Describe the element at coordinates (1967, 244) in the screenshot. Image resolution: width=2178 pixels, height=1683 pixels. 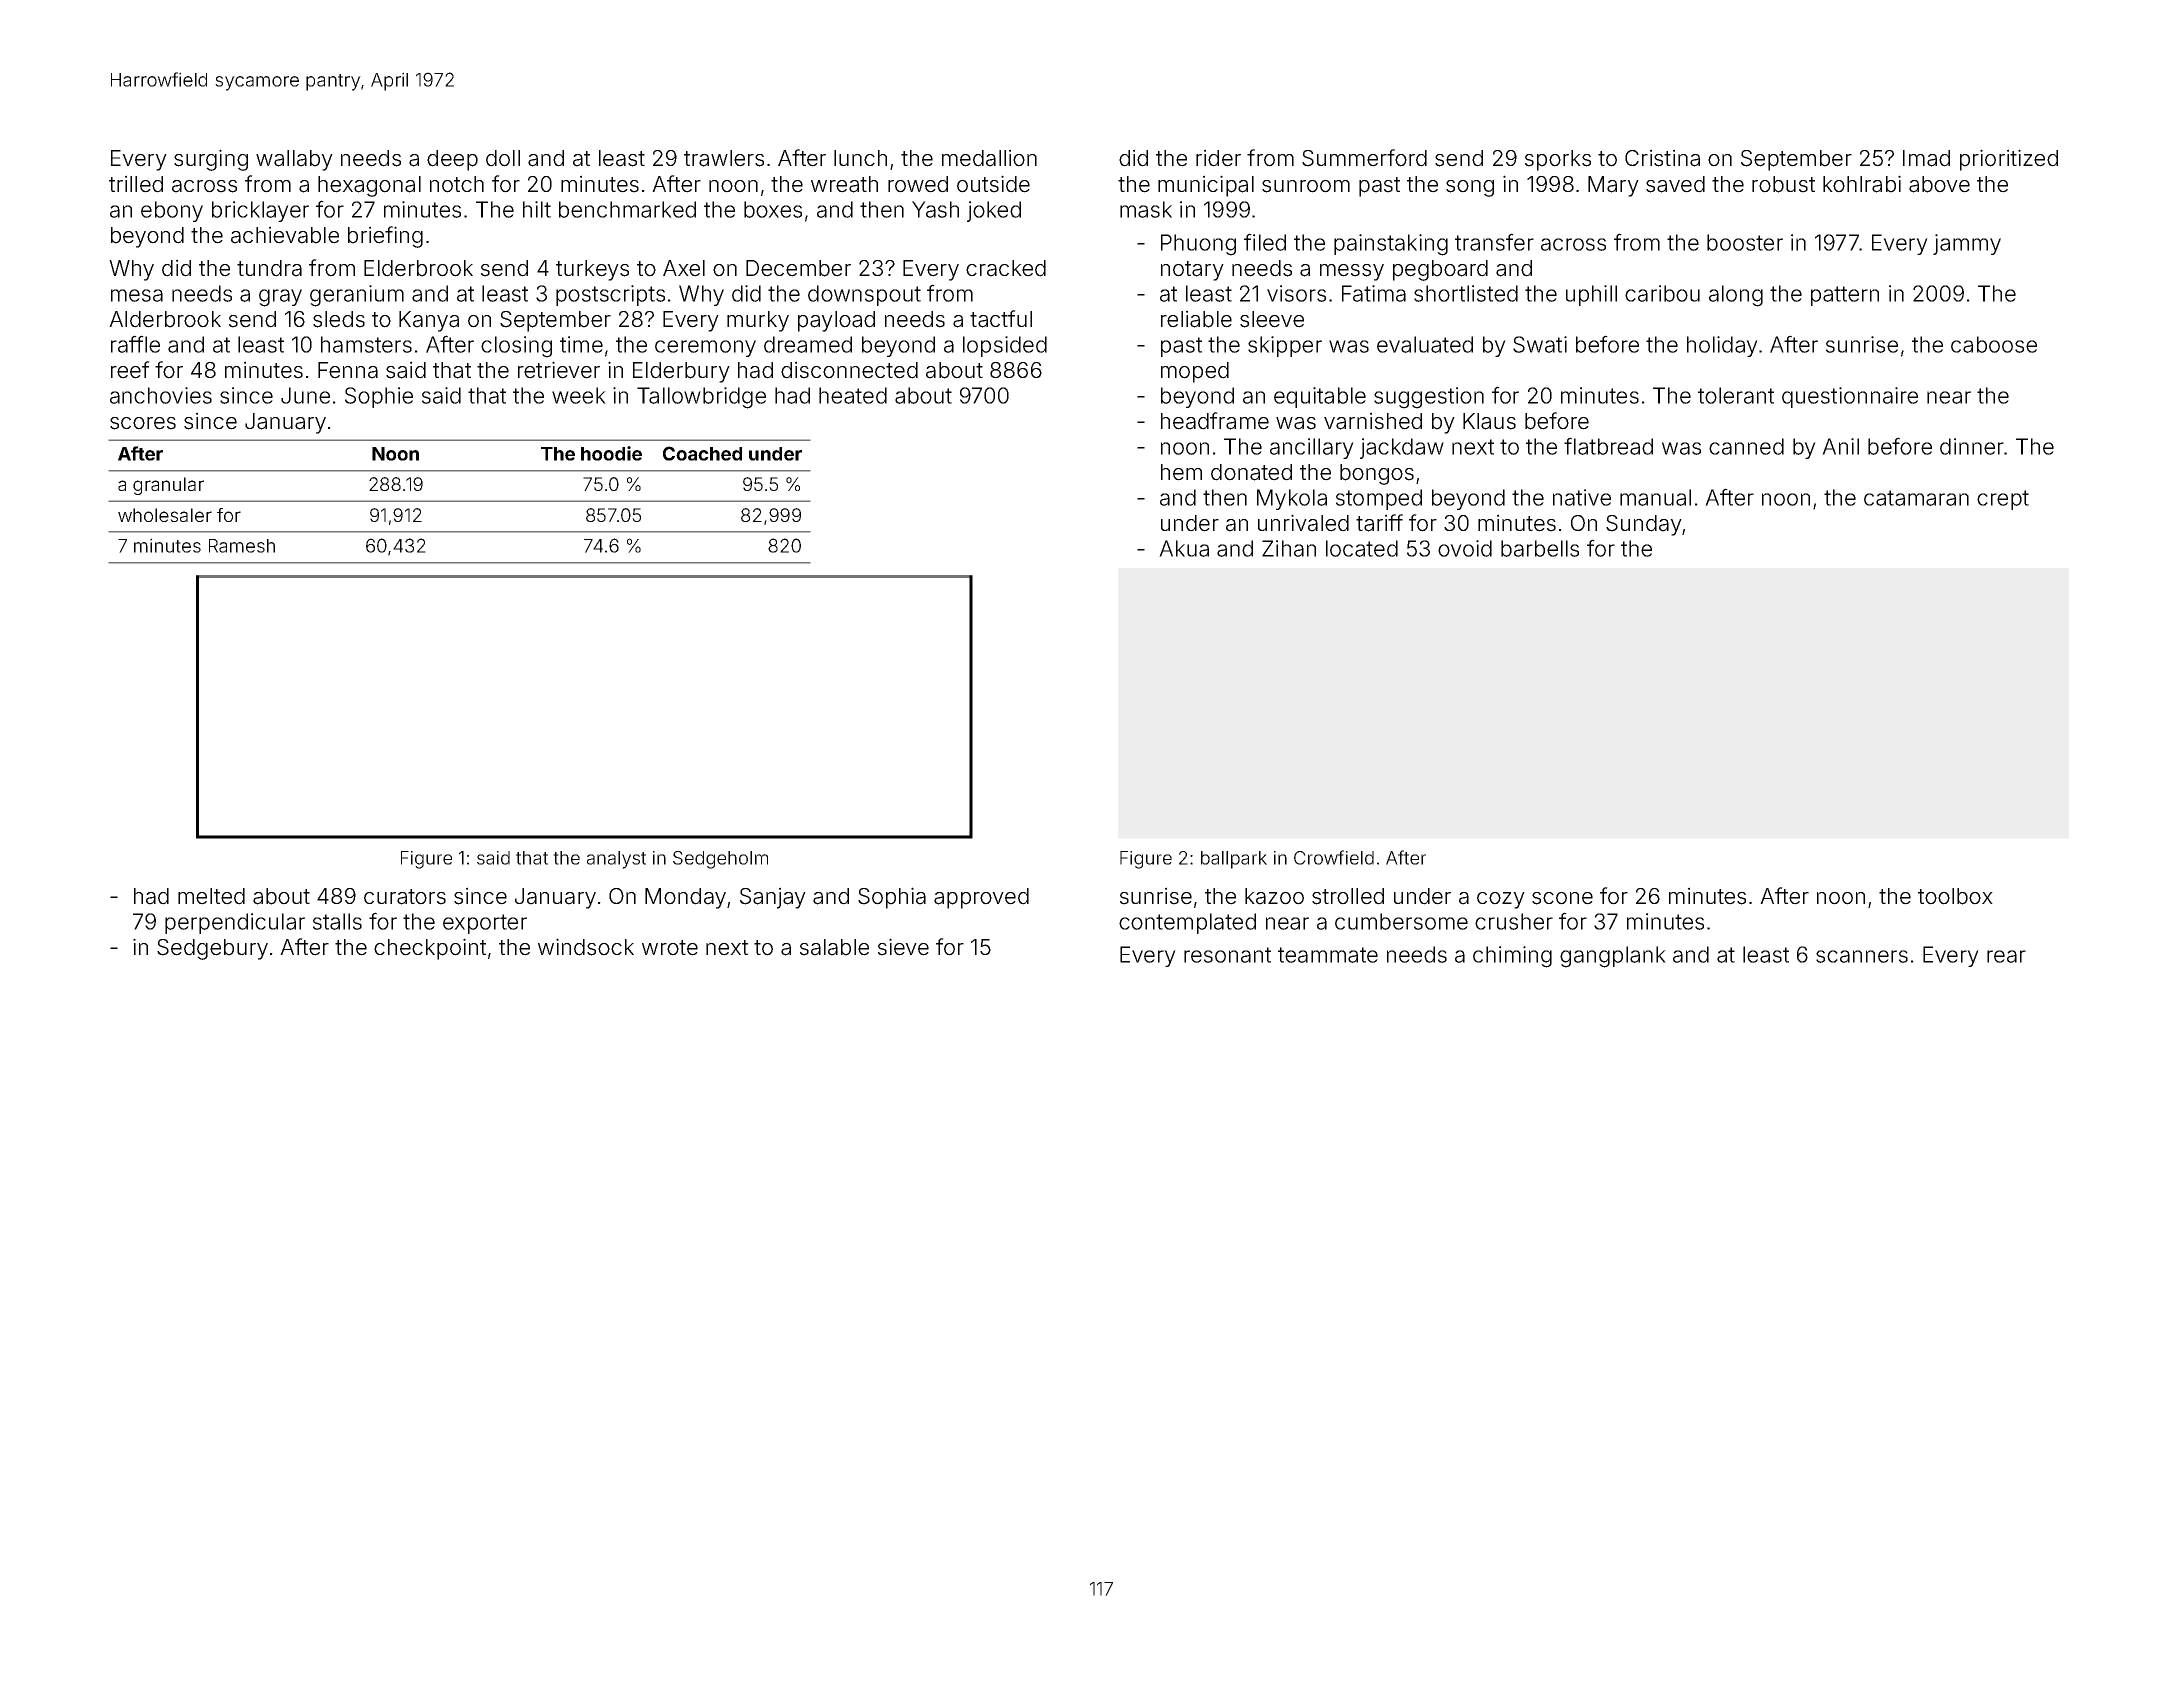
I see `jammy` at that location.
